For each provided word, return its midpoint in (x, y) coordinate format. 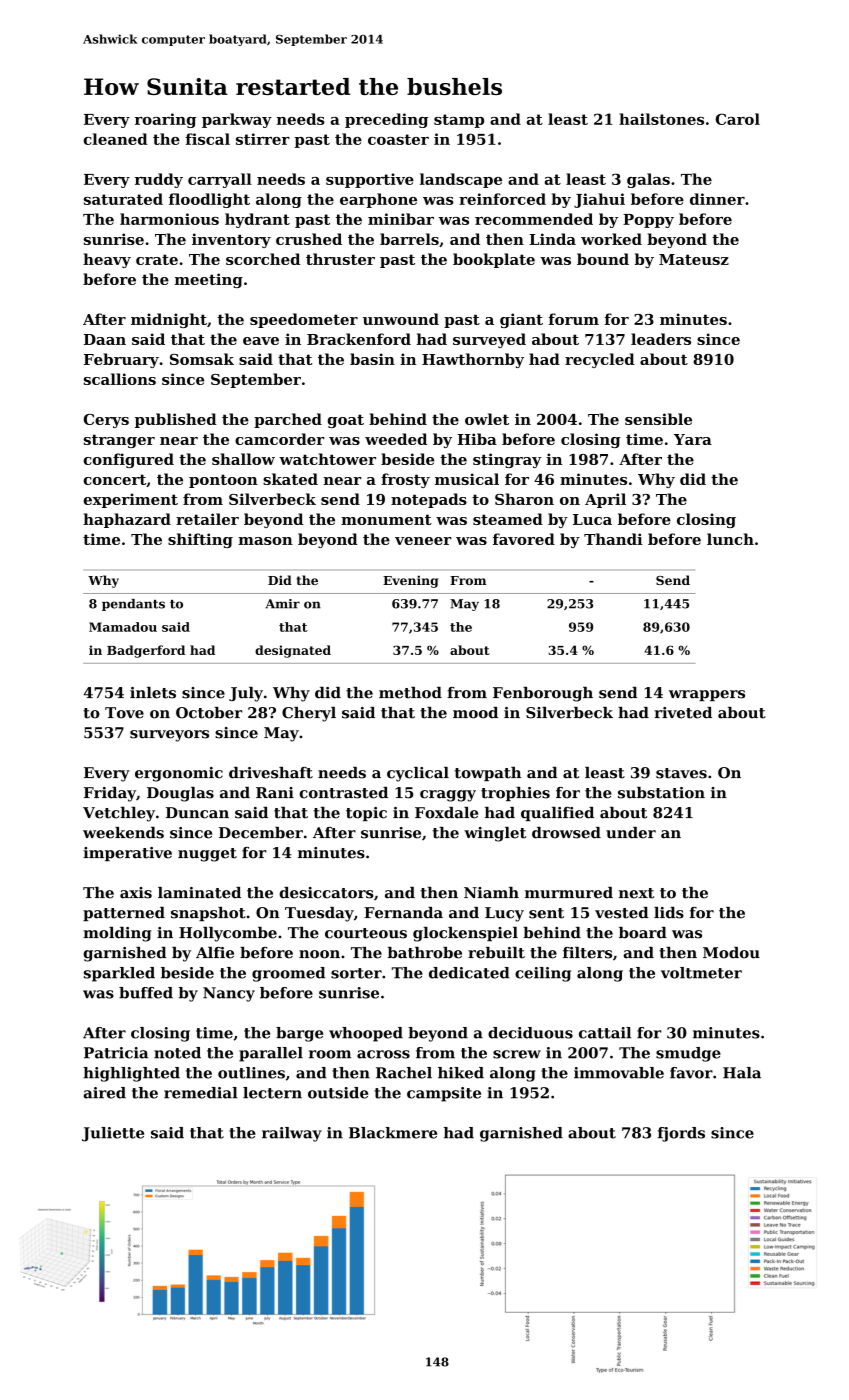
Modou (731, 953)
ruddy (159, 180)
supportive (370, 180)
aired (105, 1093)
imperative (127, 854)
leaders (661, 339)
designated (293, 651)
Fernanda (403, 913)
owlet (487, 419)
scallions (120, 379)
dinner (717, 199)
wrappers (707, 695)
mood (475, 713)
